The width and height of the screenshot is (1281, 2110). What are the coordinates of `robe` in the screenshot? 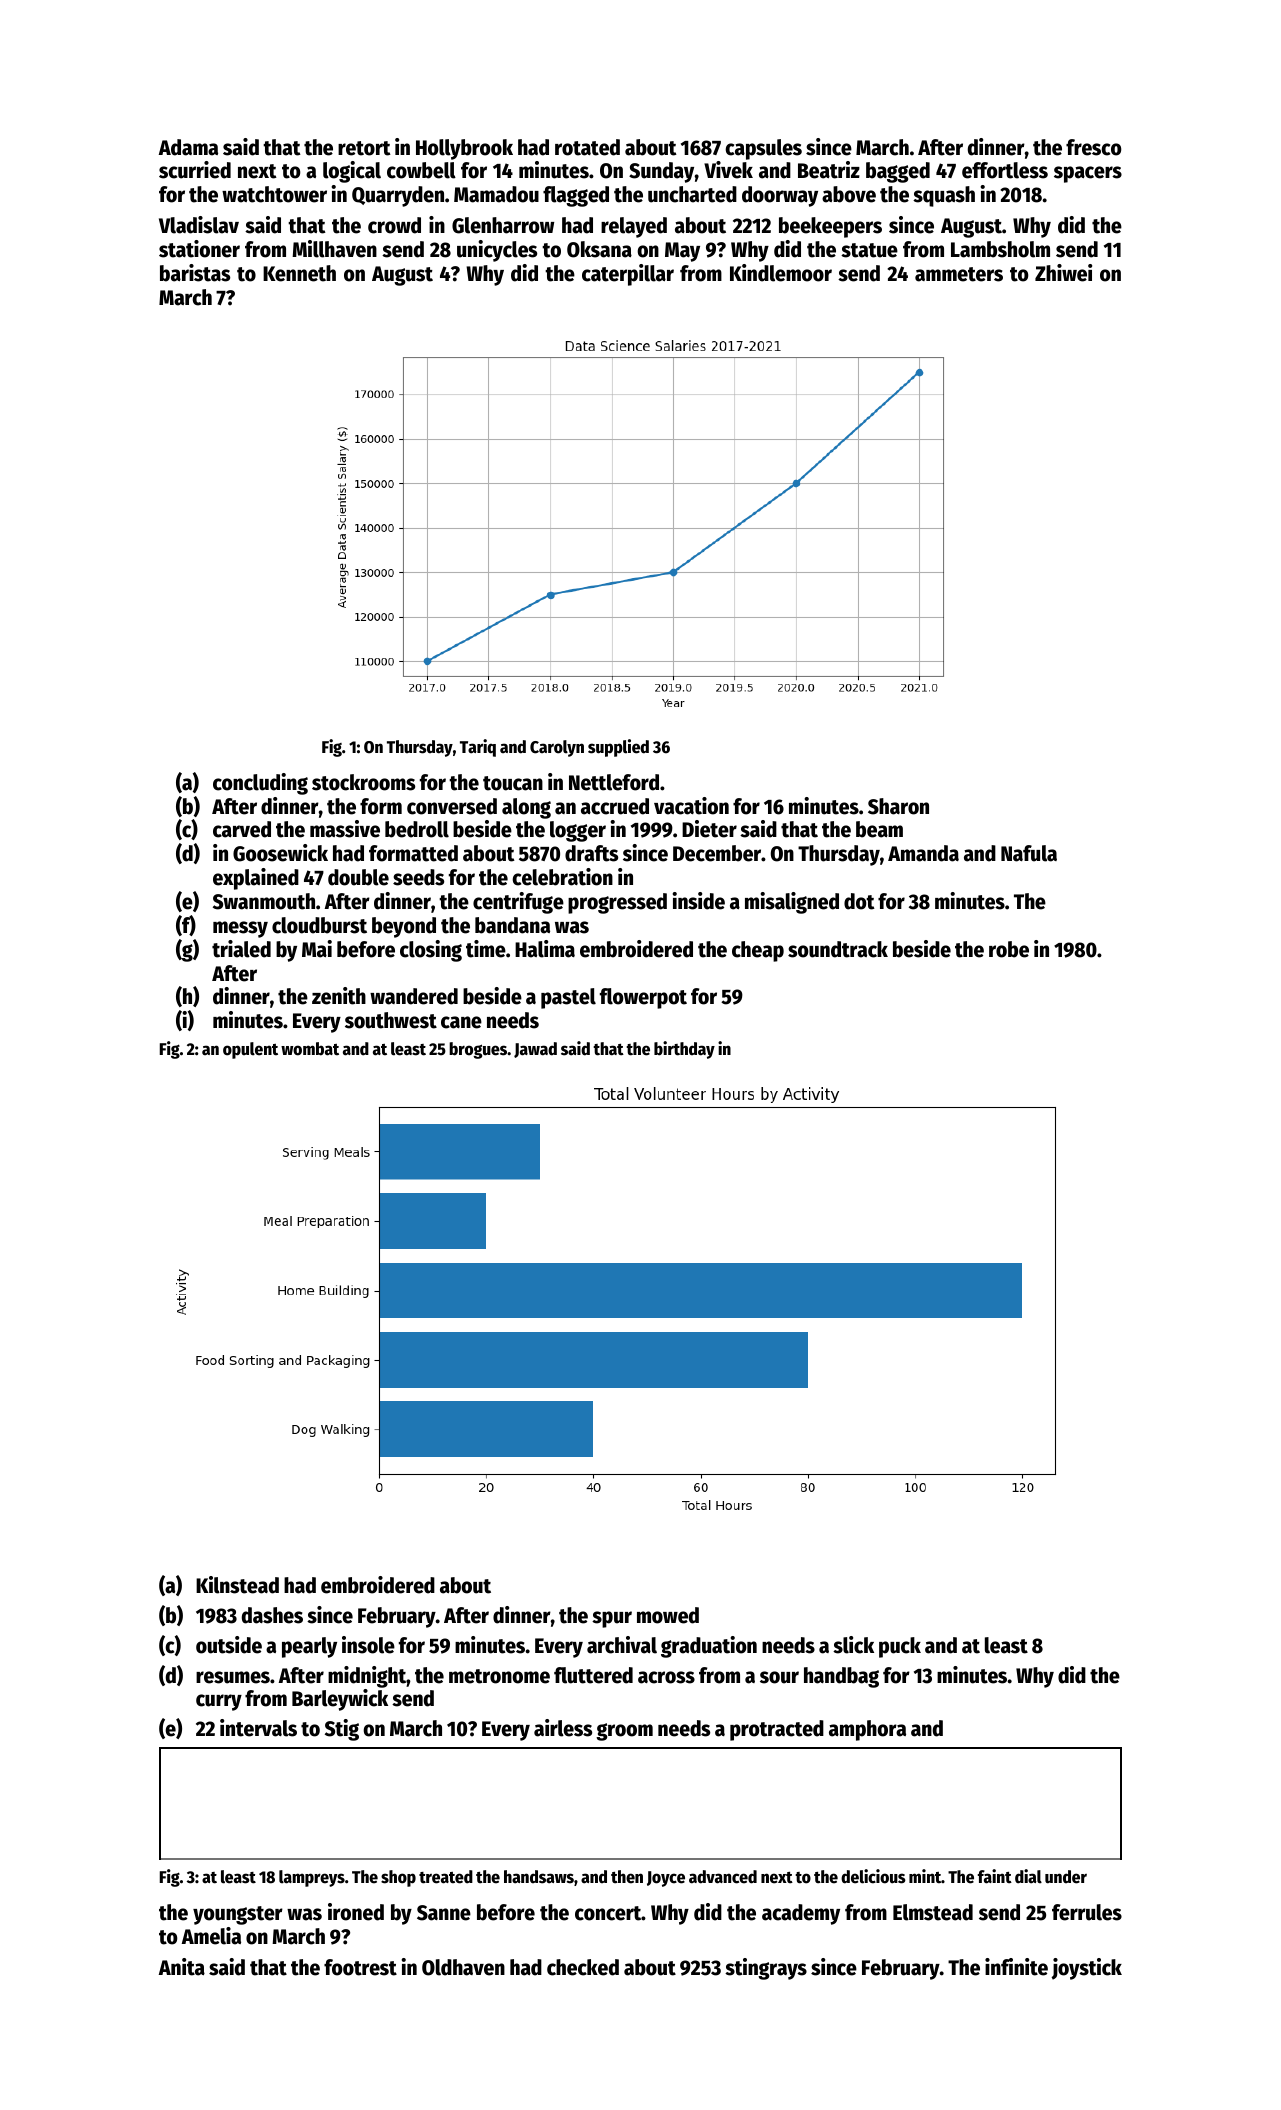 It's located at (1009, 949).
